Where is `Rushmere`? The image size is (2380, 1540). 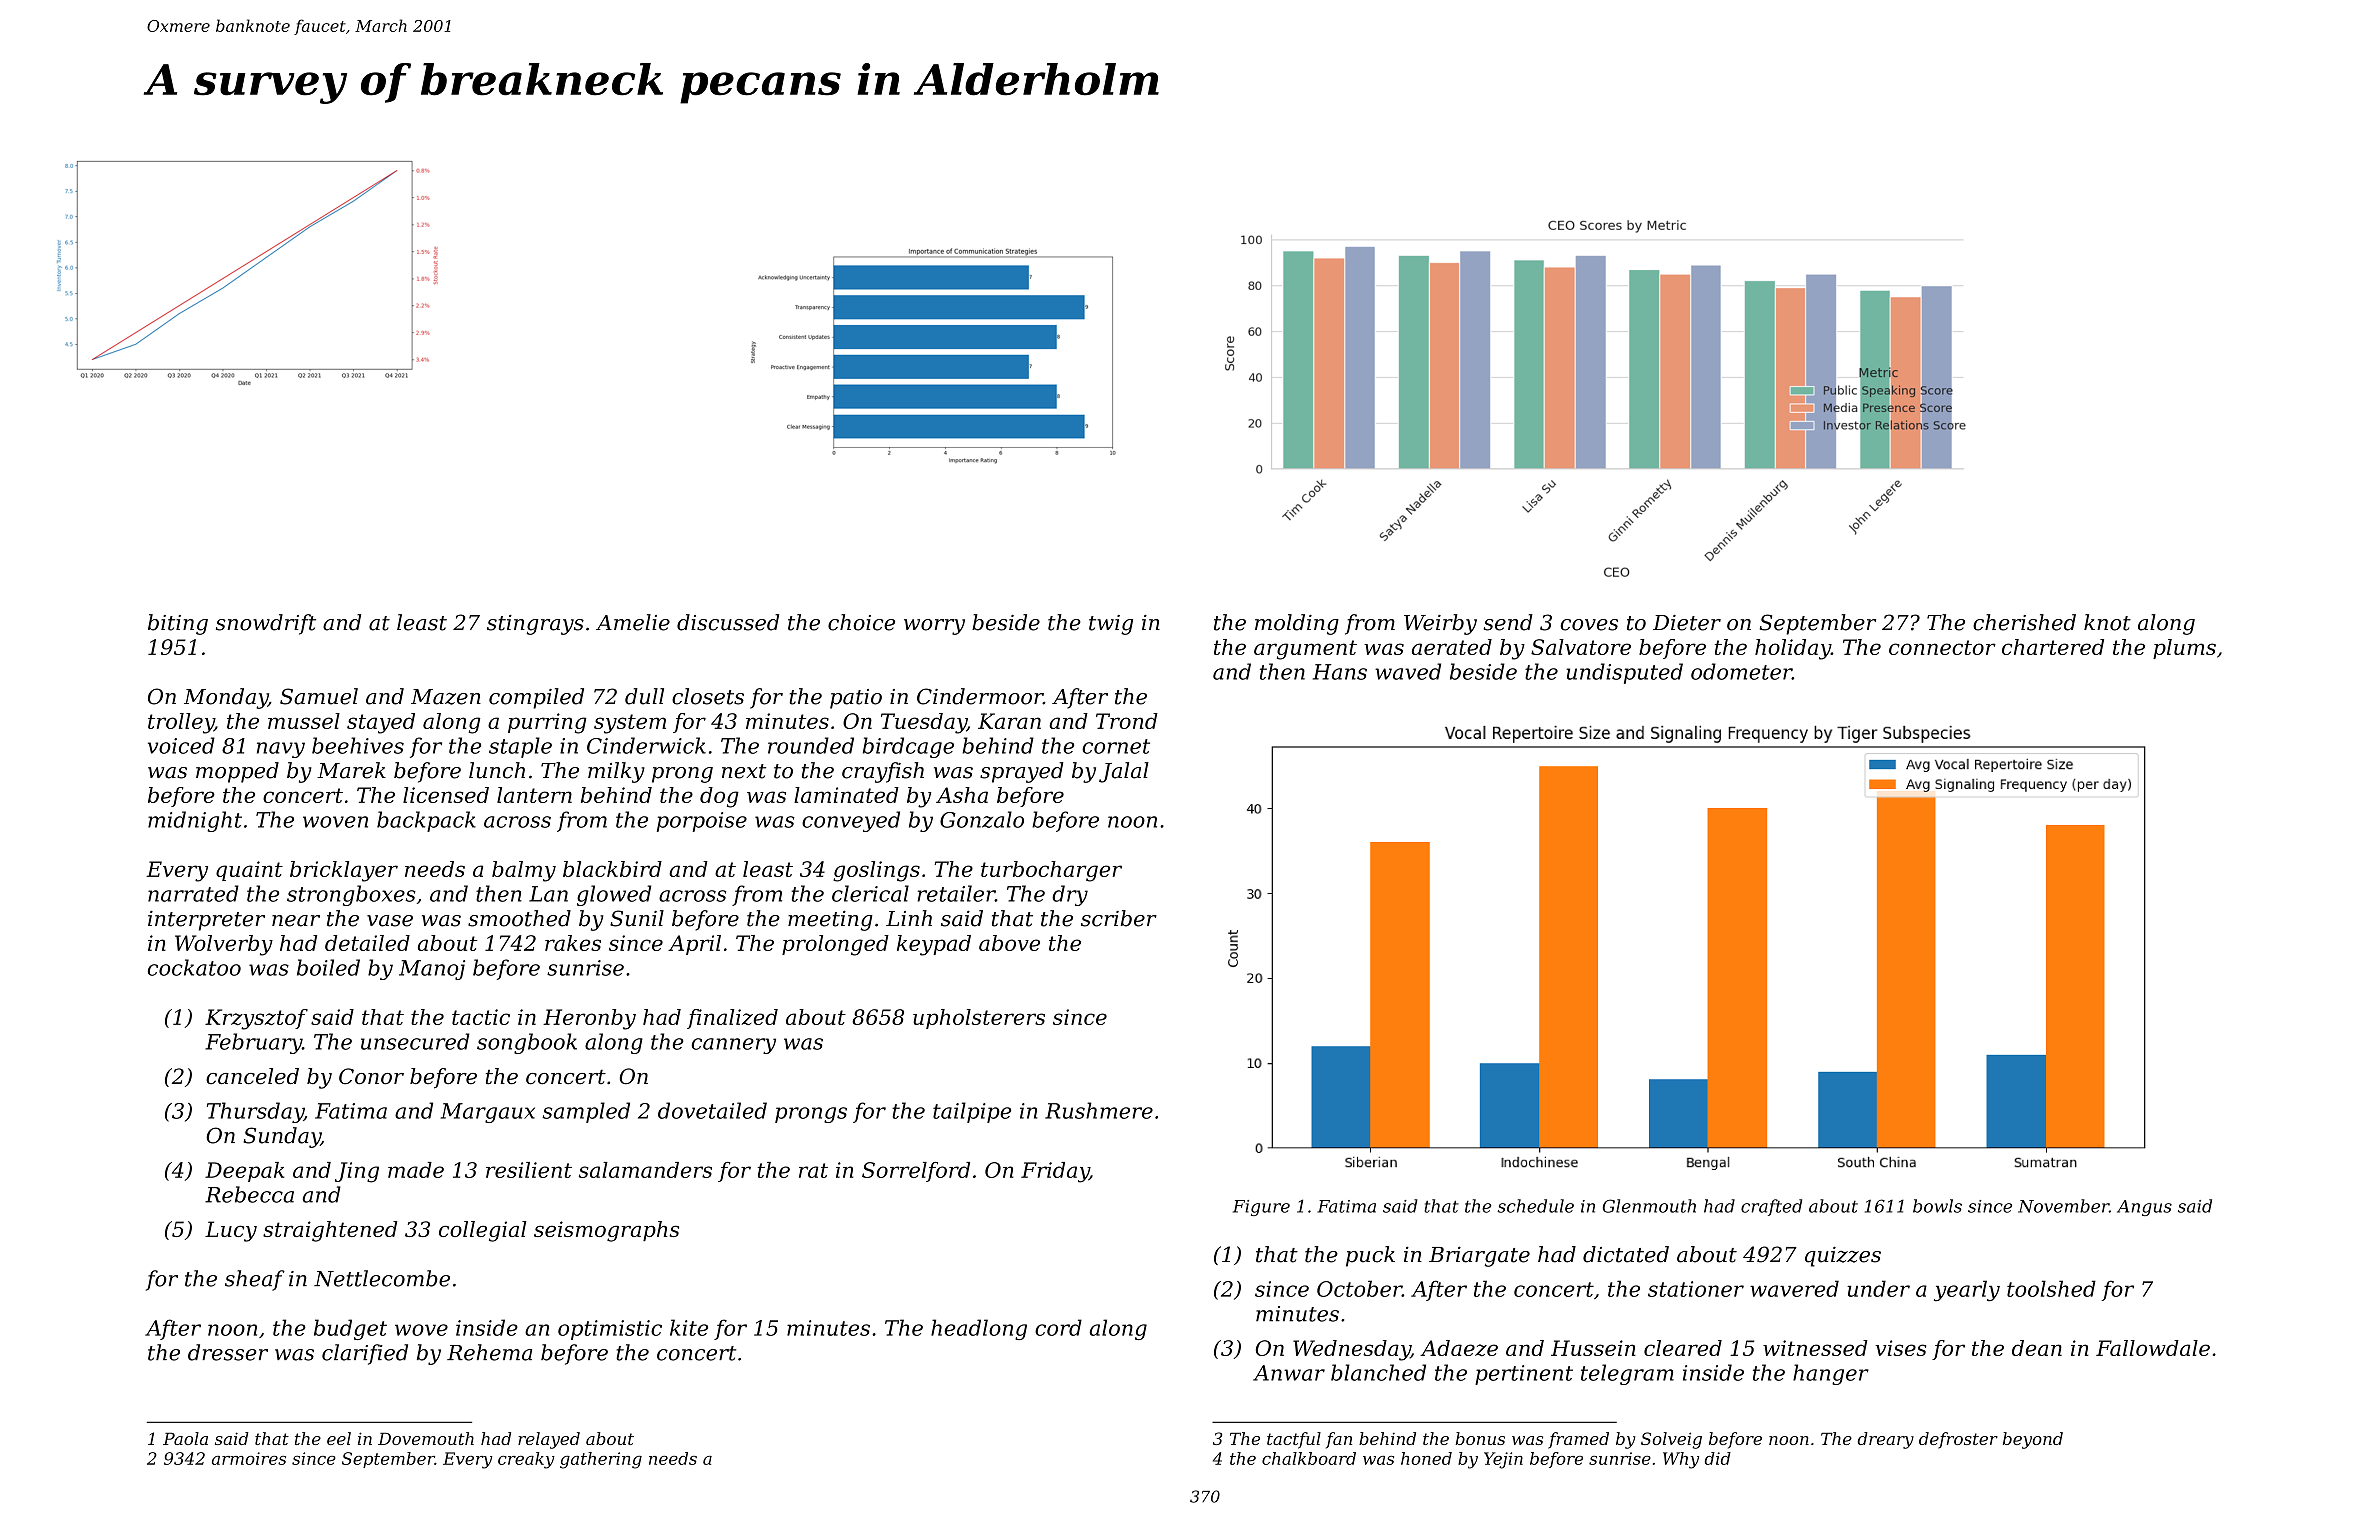 Rushmere is located at coordinates (1099, 1110).
